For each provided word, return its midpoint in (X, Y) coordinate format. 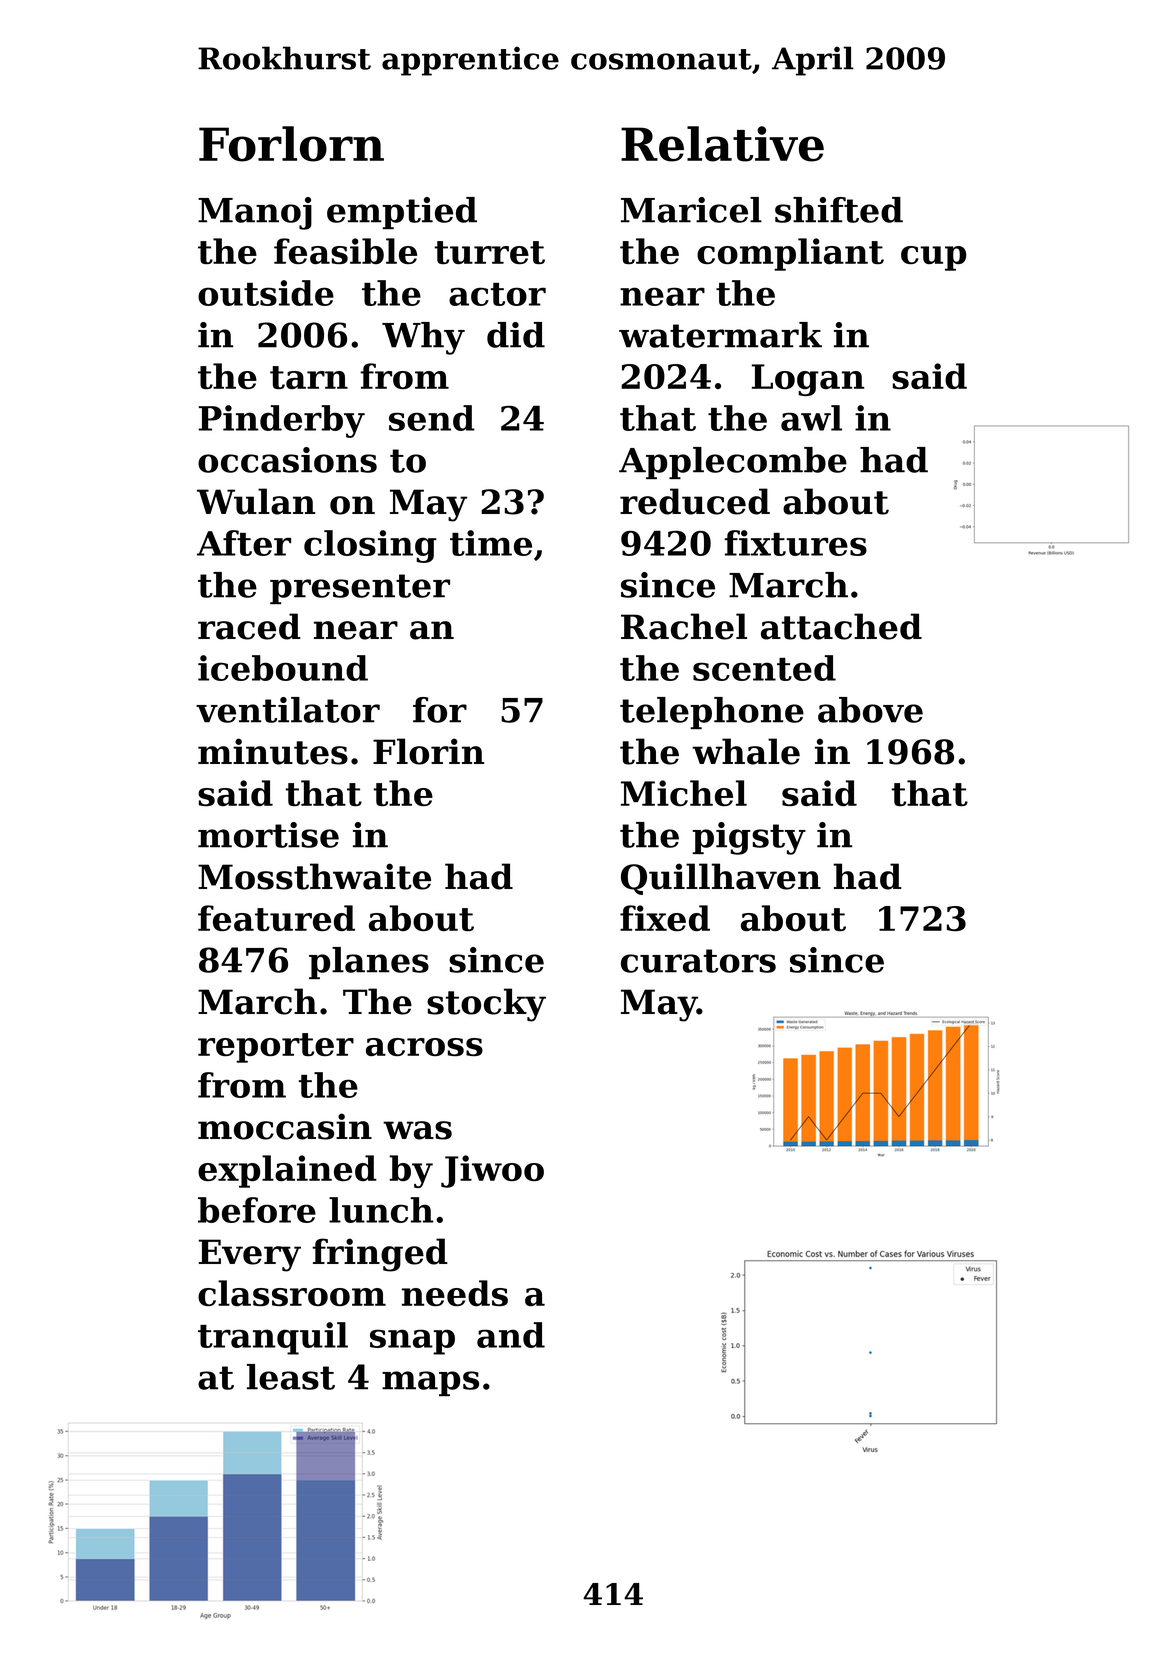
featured (276, 918)
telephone (712, 713)
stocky (486, 1005)
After (244, 543)
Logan (808, 380)
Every (250, 1255)
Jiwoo (492, 1171)
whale (746, 751)
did (516, 335)
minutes (273, 751)
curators (698, 961)
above (870, 710)
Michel (684, 793)
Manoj (255, 213)
